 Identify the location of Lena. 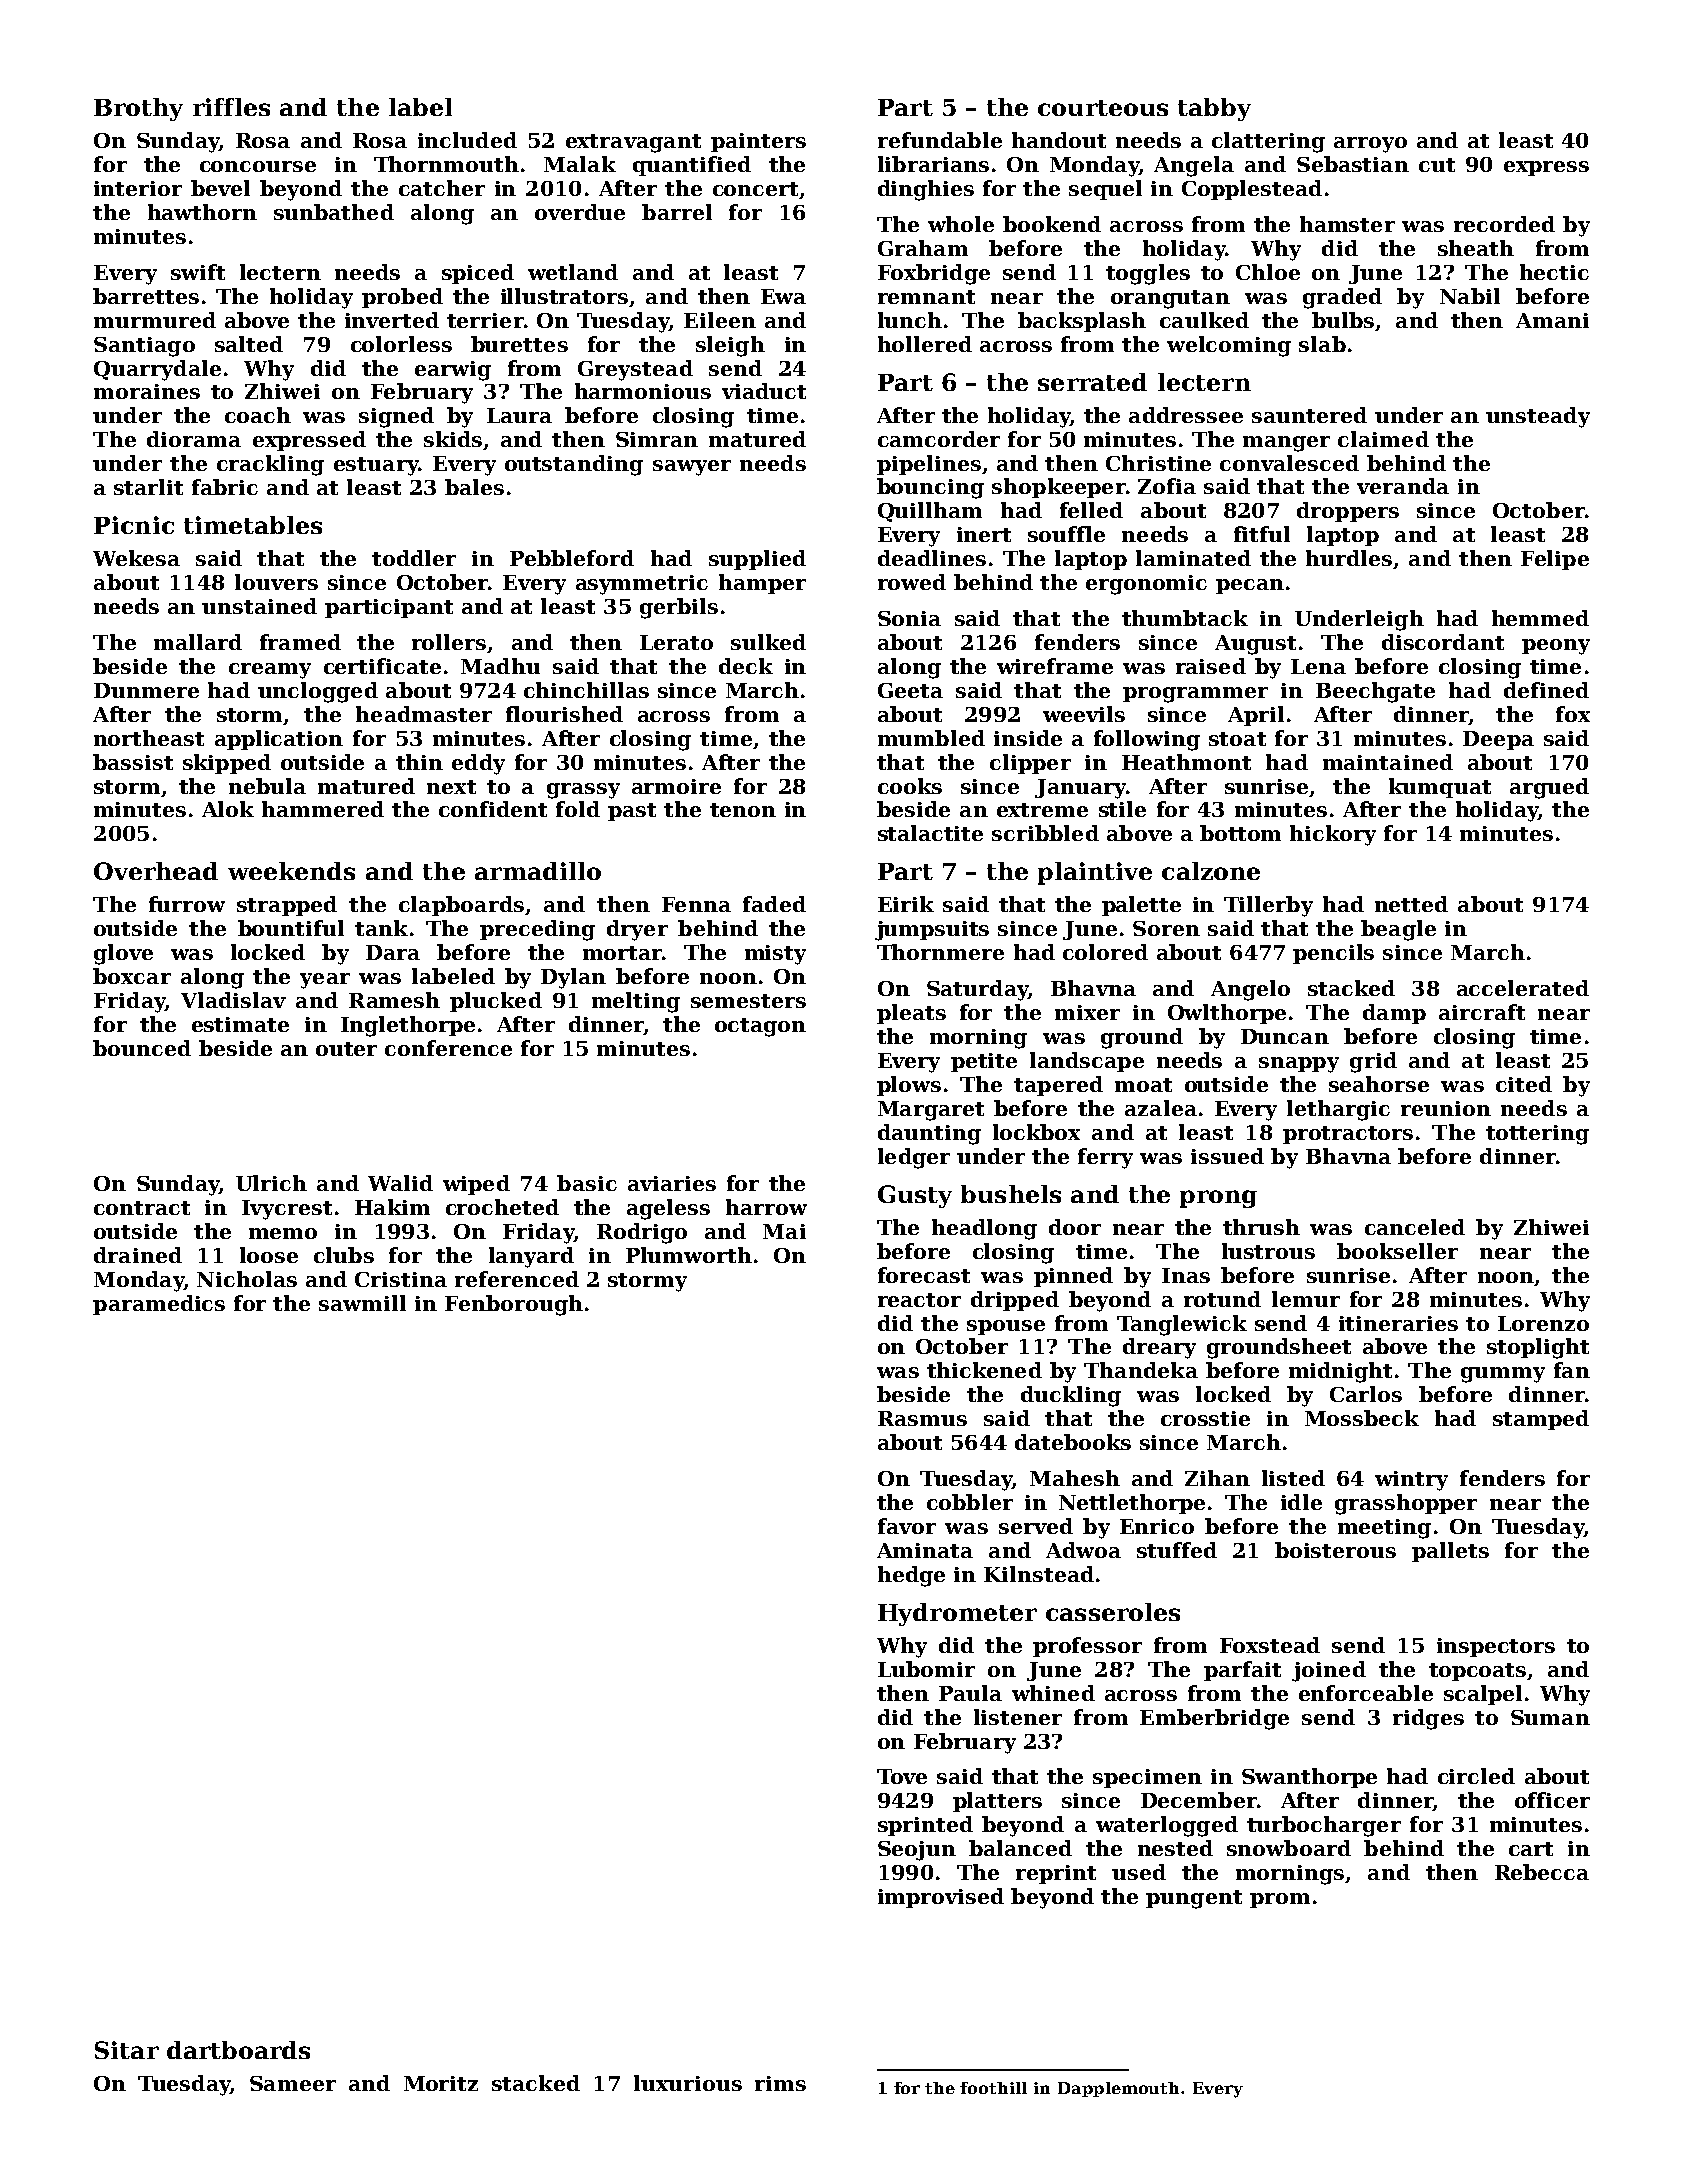
(1318, 666).
